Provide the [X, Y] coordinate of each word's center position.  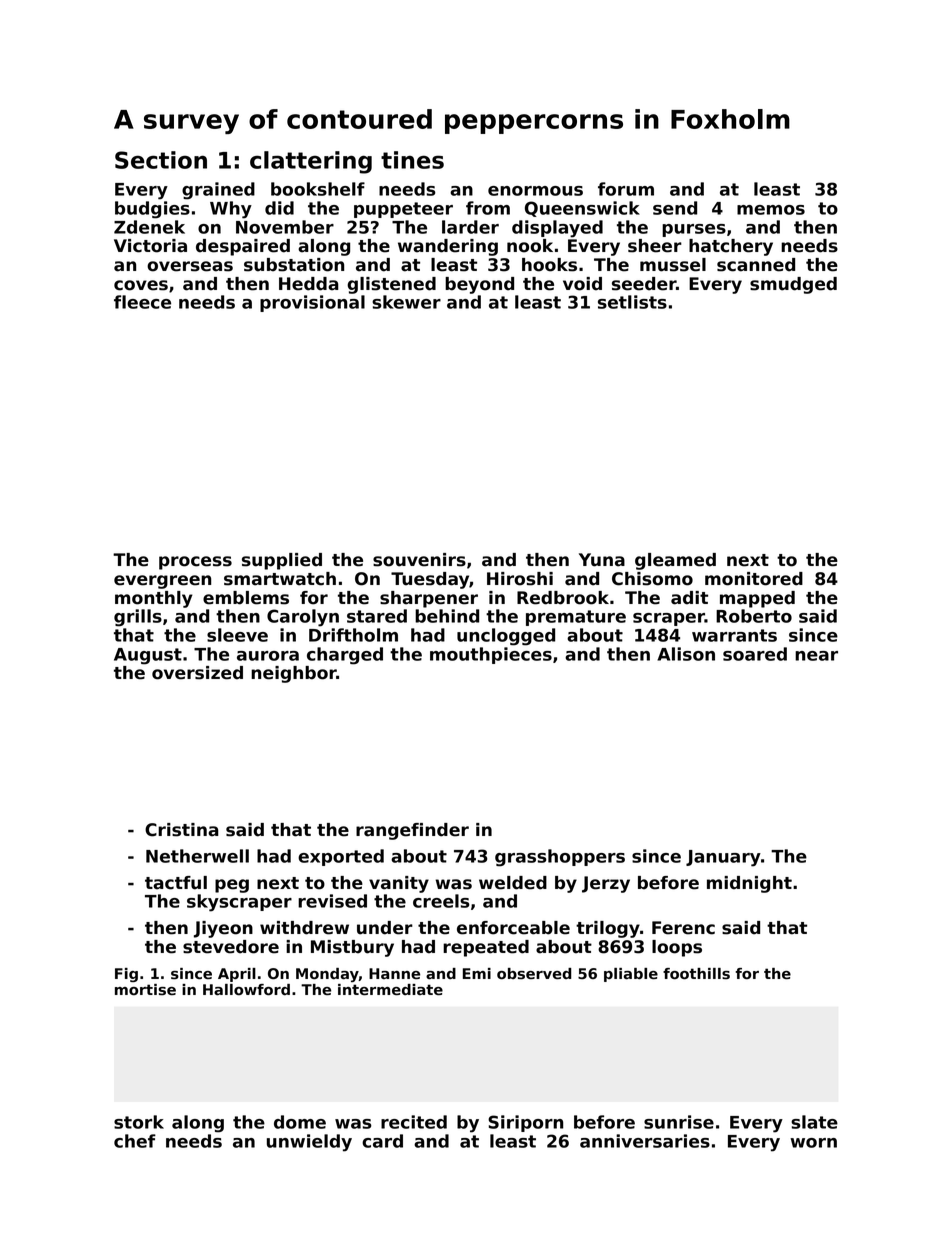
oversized [197, 673]
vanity [399, 884]
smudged [793, 285]
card [382, 1141]
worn [813, 1143]
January [723, 858]
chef [135, 1141]
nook [530, 246]
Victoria [150, 246]
